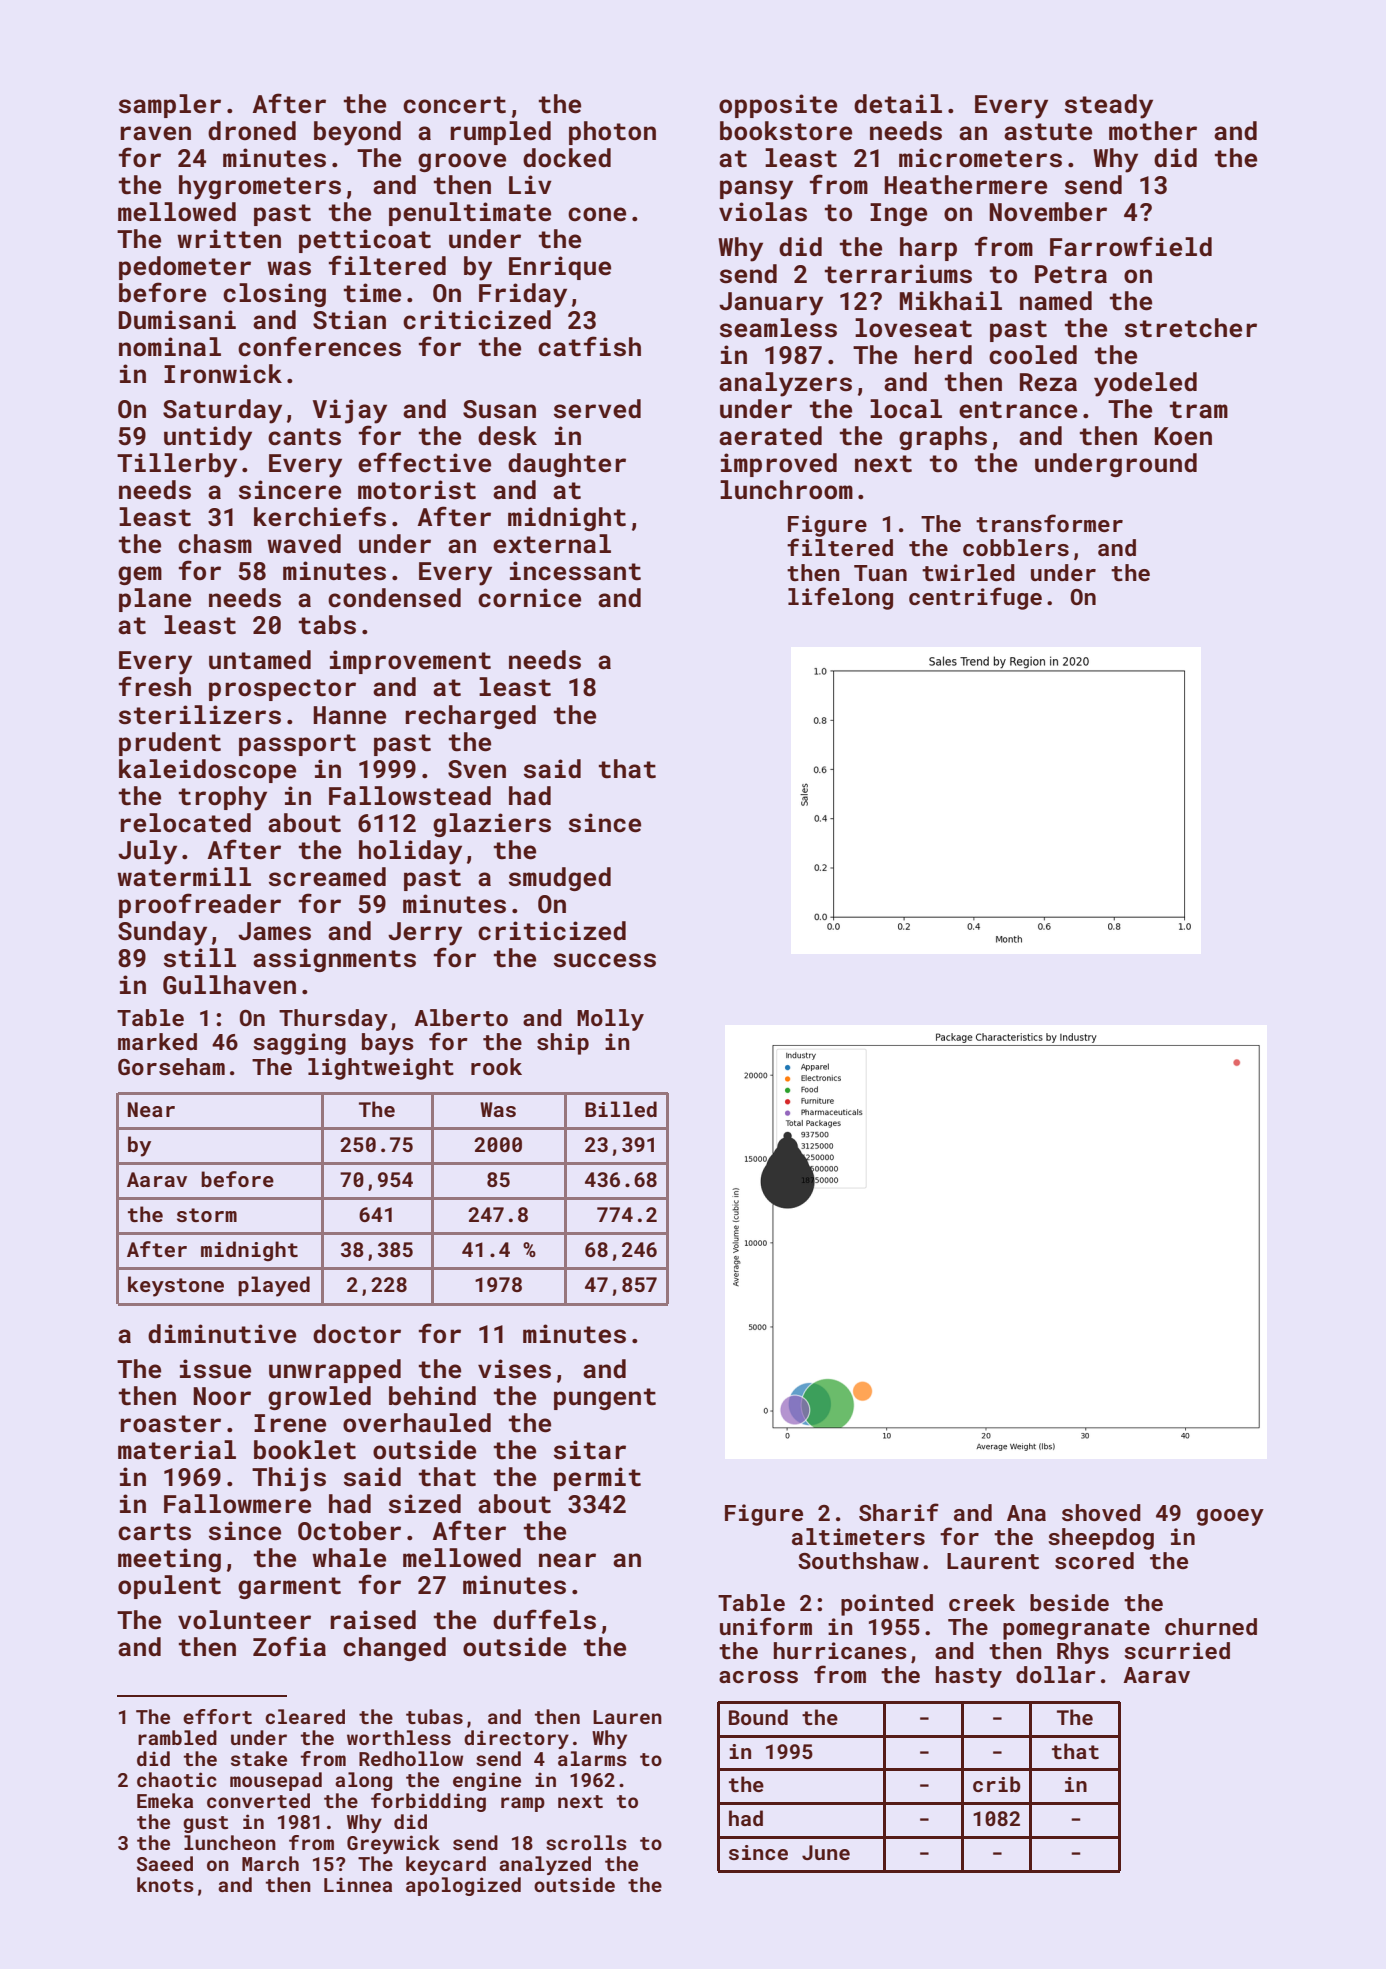  I want to click on beyond, so click(357, 133).
